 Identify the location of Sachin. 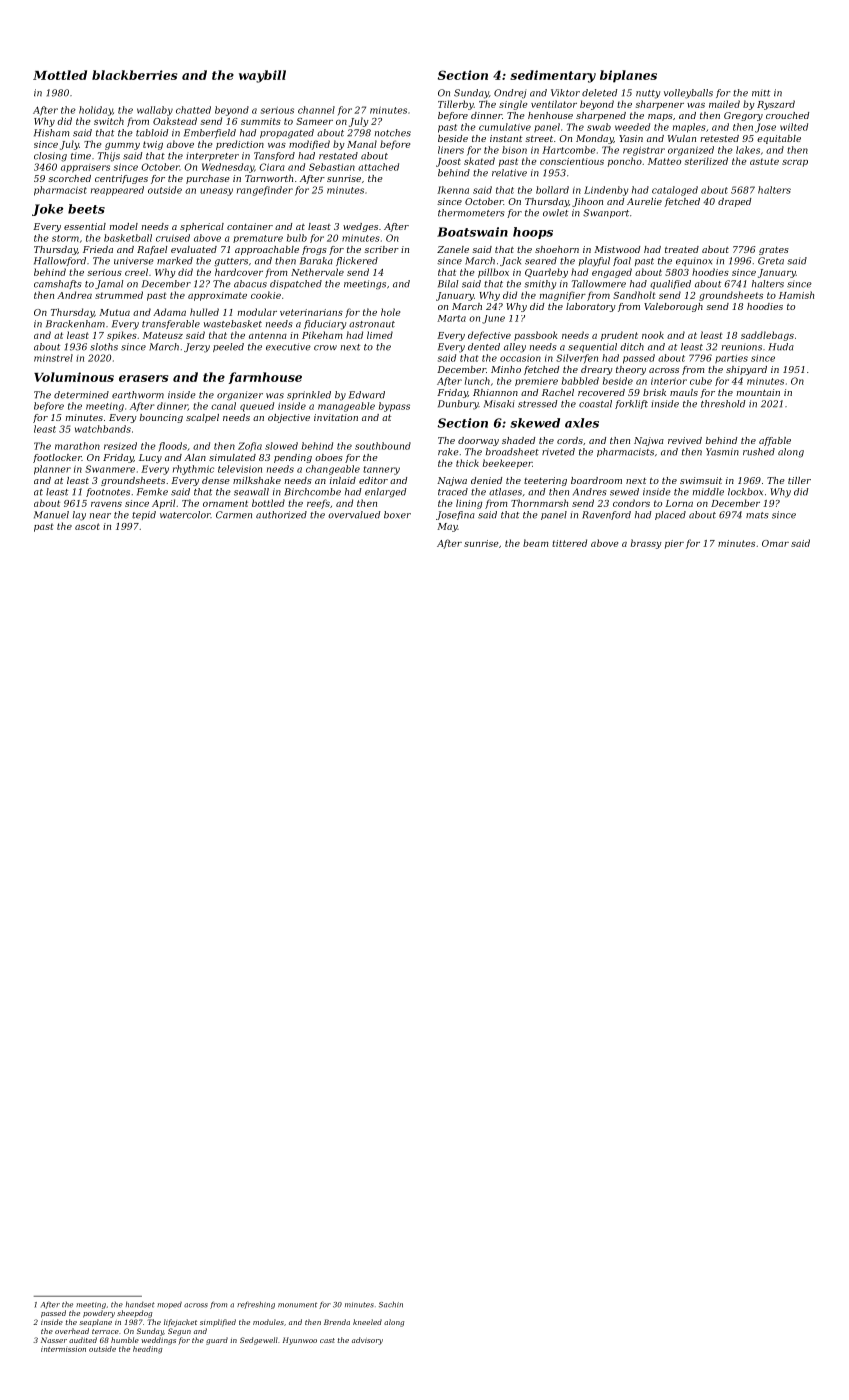
(391, 1304).
